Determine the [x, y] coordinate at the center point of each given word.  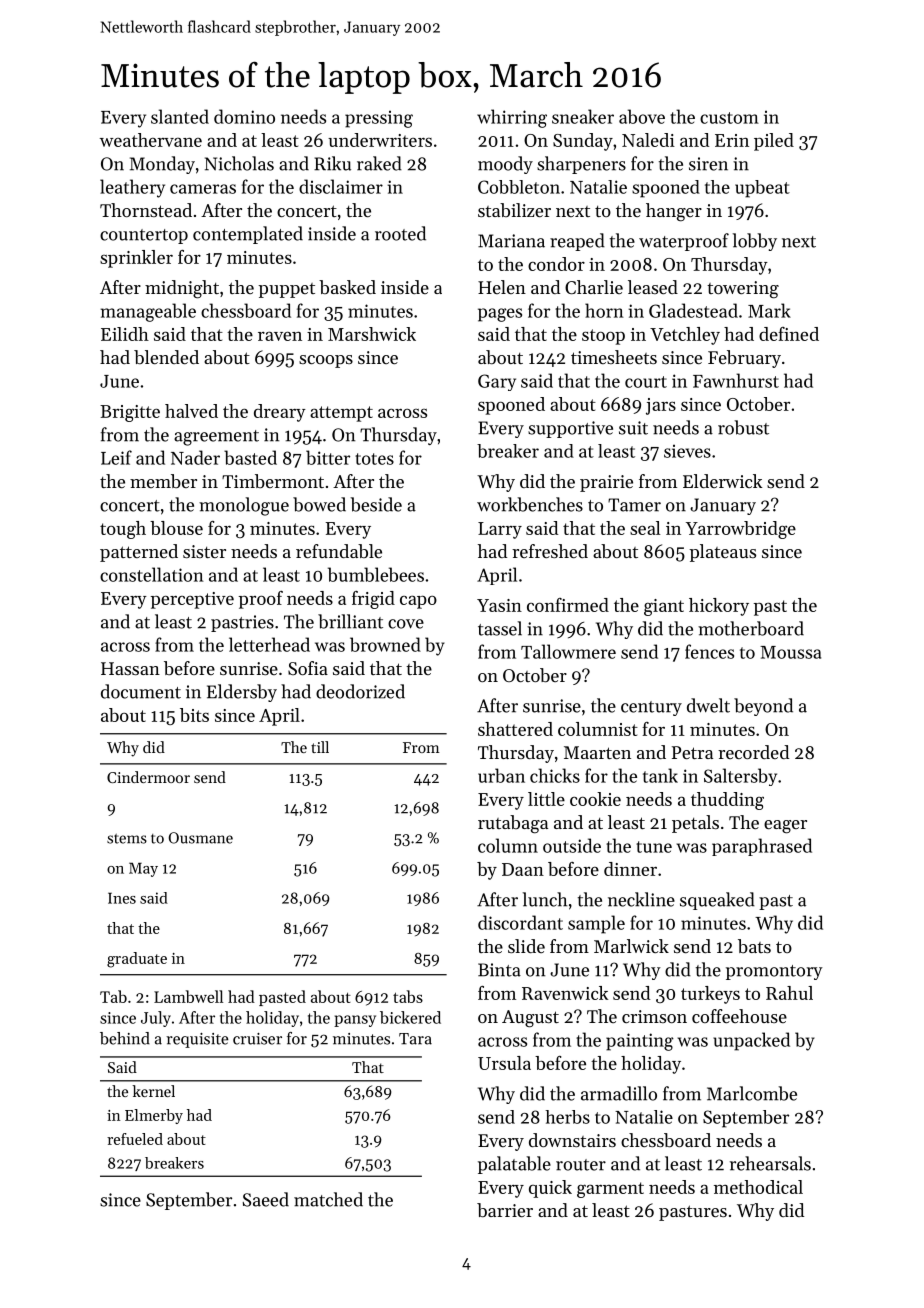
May [143, 869]
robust [743, 427]
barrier [505, 1210]
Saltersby [740, 777]
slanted [180, 116]
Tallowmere [568, 651]
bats [754, 946]
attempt [341, 414]
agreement [216, 438]
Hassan [130, 668]
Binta [499, 970]
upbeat [762, 189]
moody [505, 165]
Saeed [266, 1199]
